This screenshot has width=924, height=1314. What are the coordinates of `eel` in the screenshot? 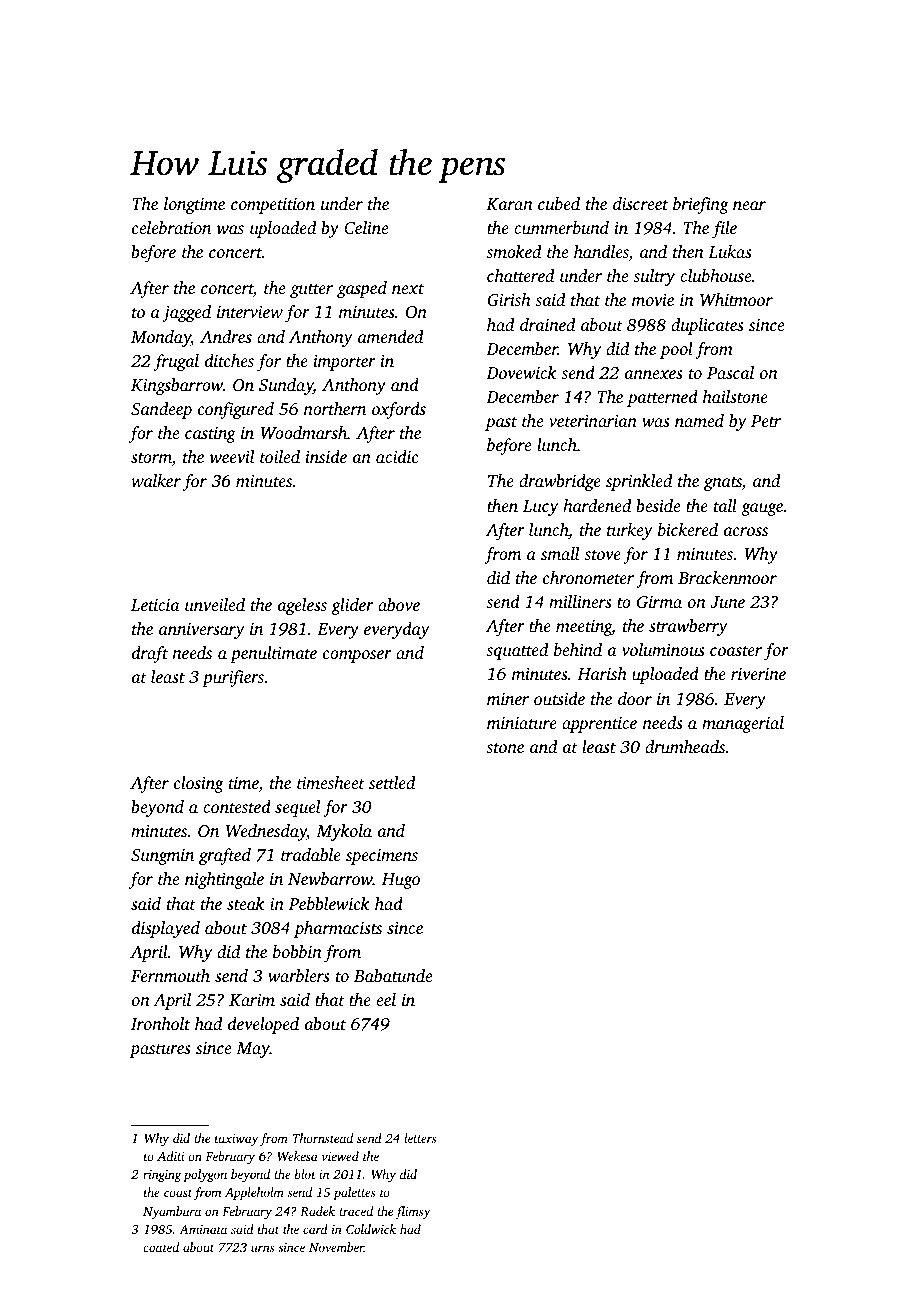 It's located at (386, 999).
